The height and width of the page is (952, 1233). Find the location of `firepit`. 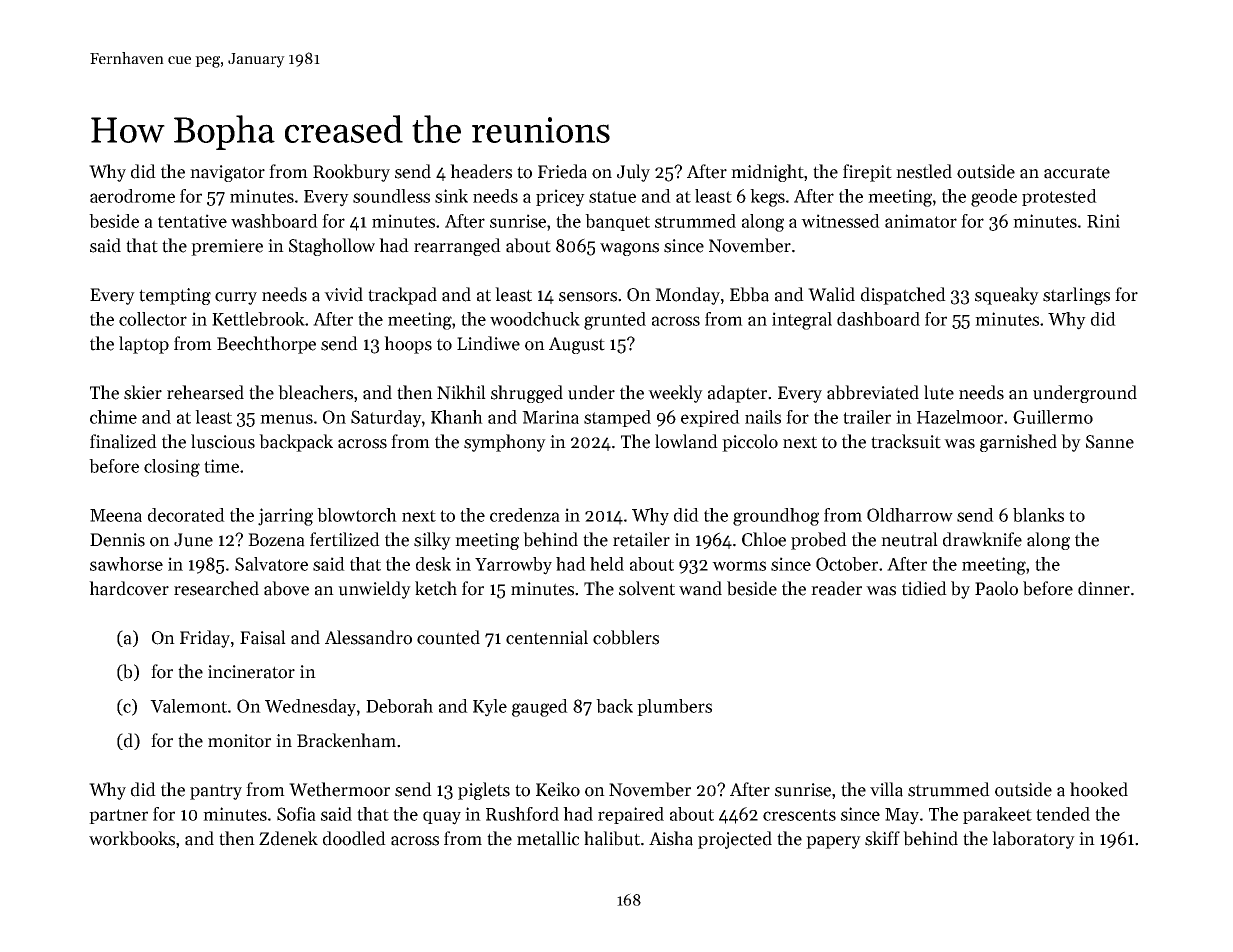

firepit is located at coordinates (867, 173).
